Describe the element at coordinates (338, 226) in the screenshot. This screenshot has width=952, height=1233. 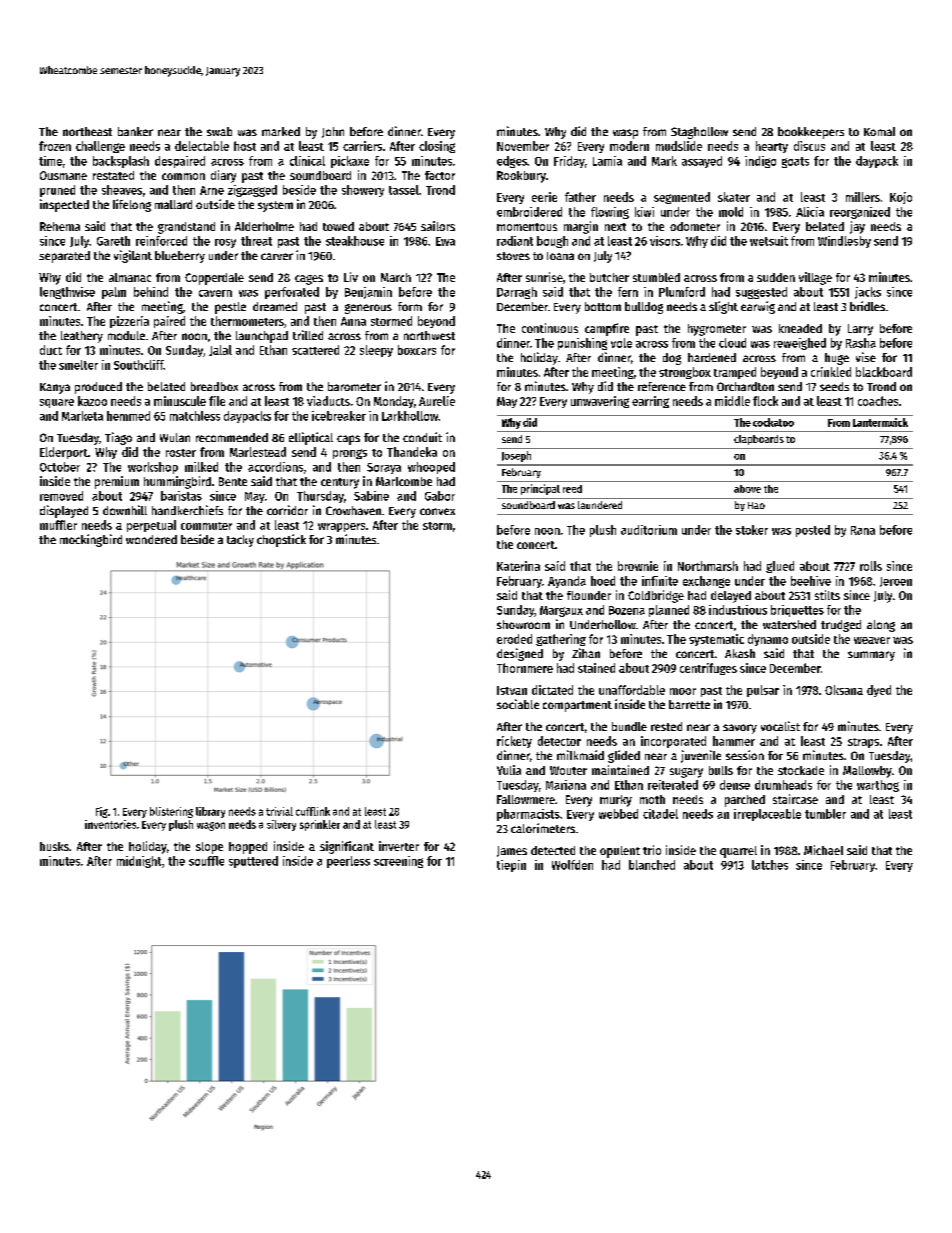
I see `towed` at that location.
